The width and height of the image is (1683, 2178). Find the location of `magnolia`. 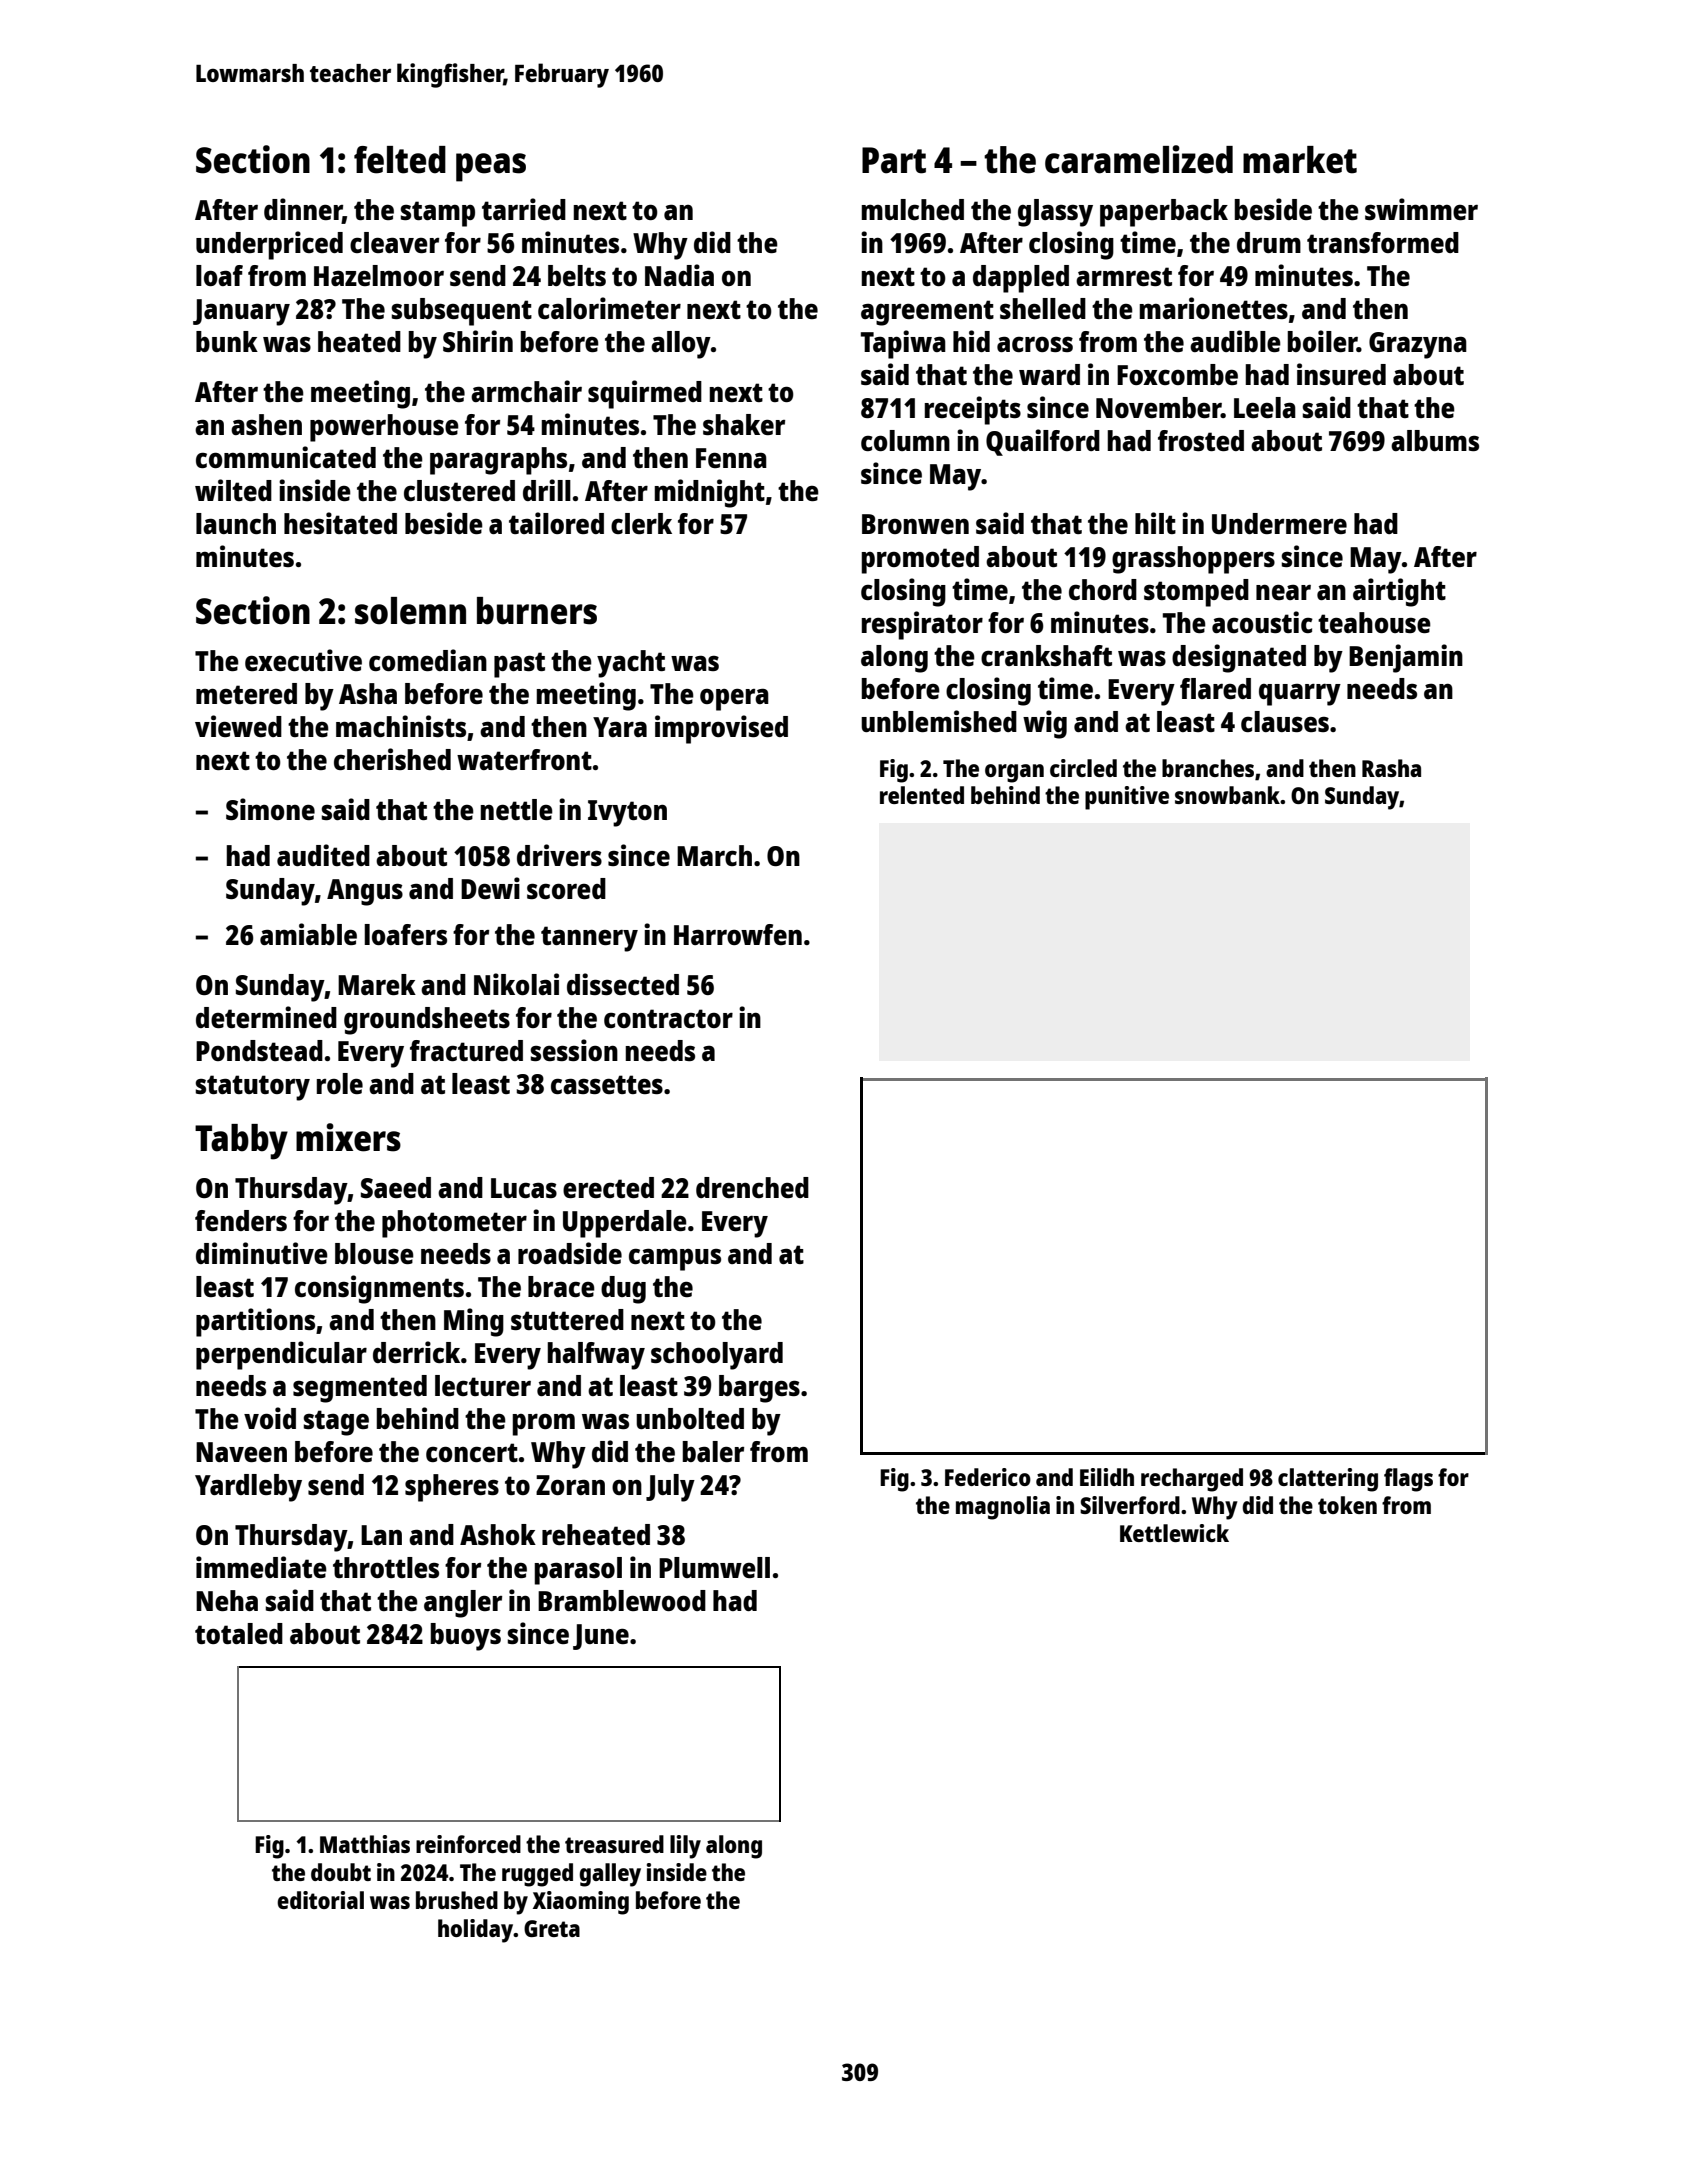

magnolia is located at coordinates (1003, 1508).
